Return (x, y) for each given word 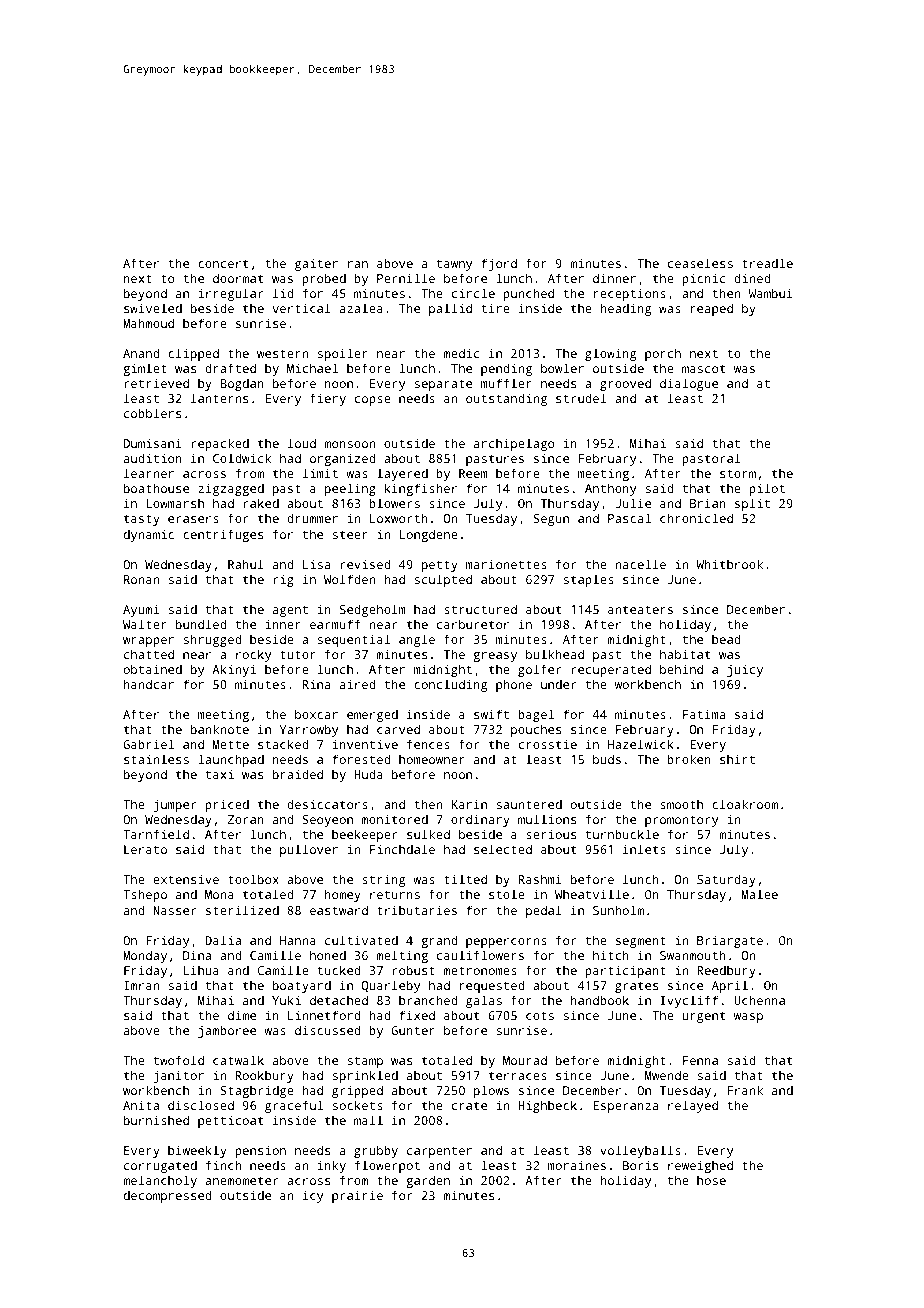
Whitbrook (729, 564)
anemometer (241, 1180)
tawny (454, 265)
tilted (465, 879)
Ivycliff (689, 1001)
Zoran (246, 819)
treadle (767, 263)
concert (223, 263)
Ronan (141, 579)
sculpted (443, 580)
